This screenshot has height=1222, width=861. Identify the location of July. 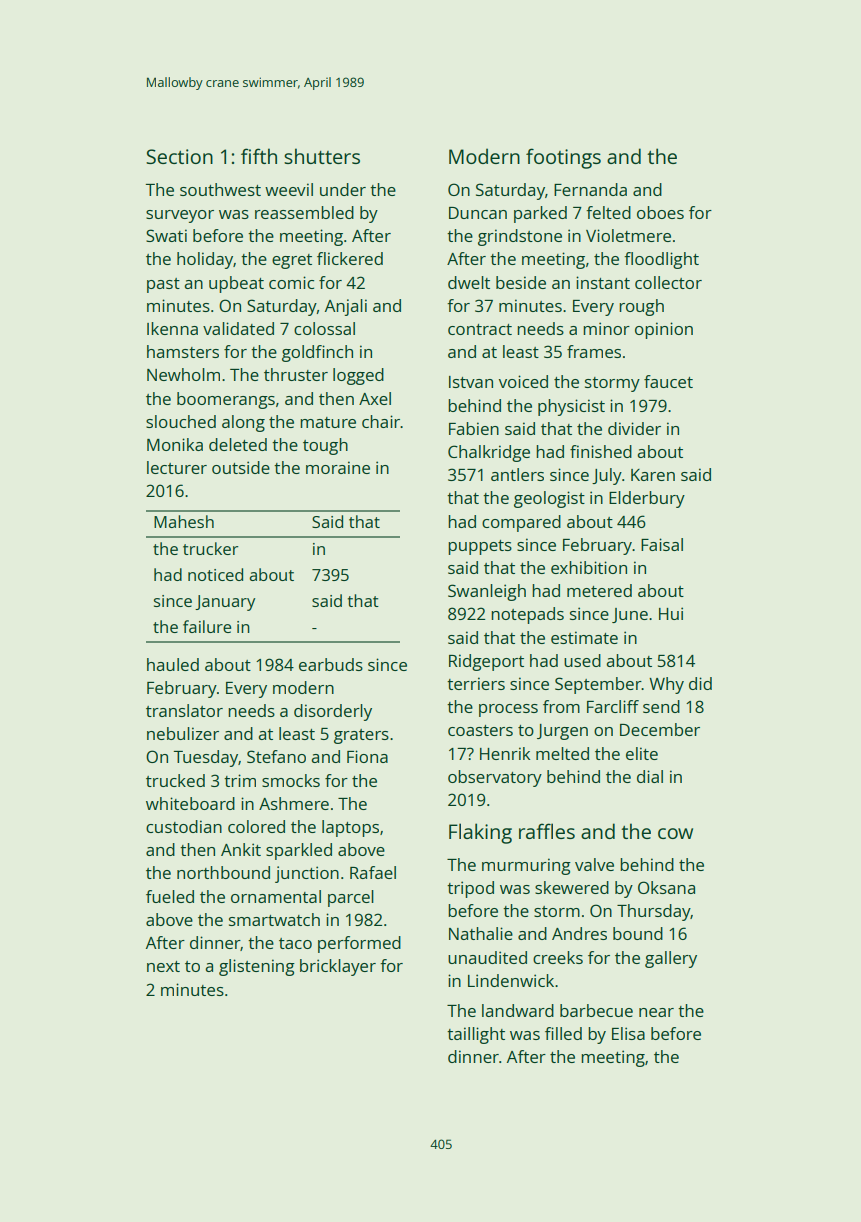
(607, 476).
